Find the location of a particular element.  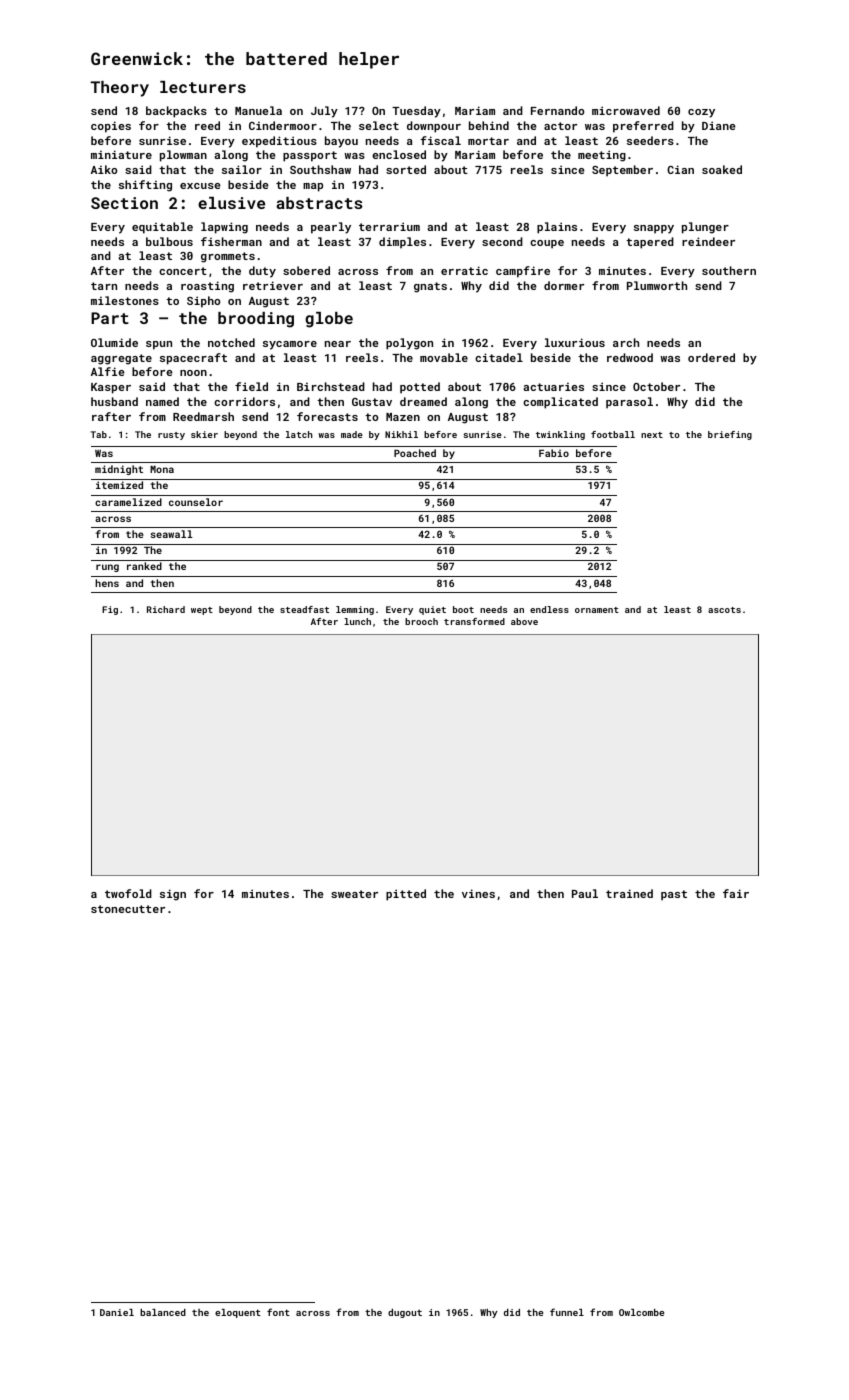

past is located at coordinates (674, 895).
